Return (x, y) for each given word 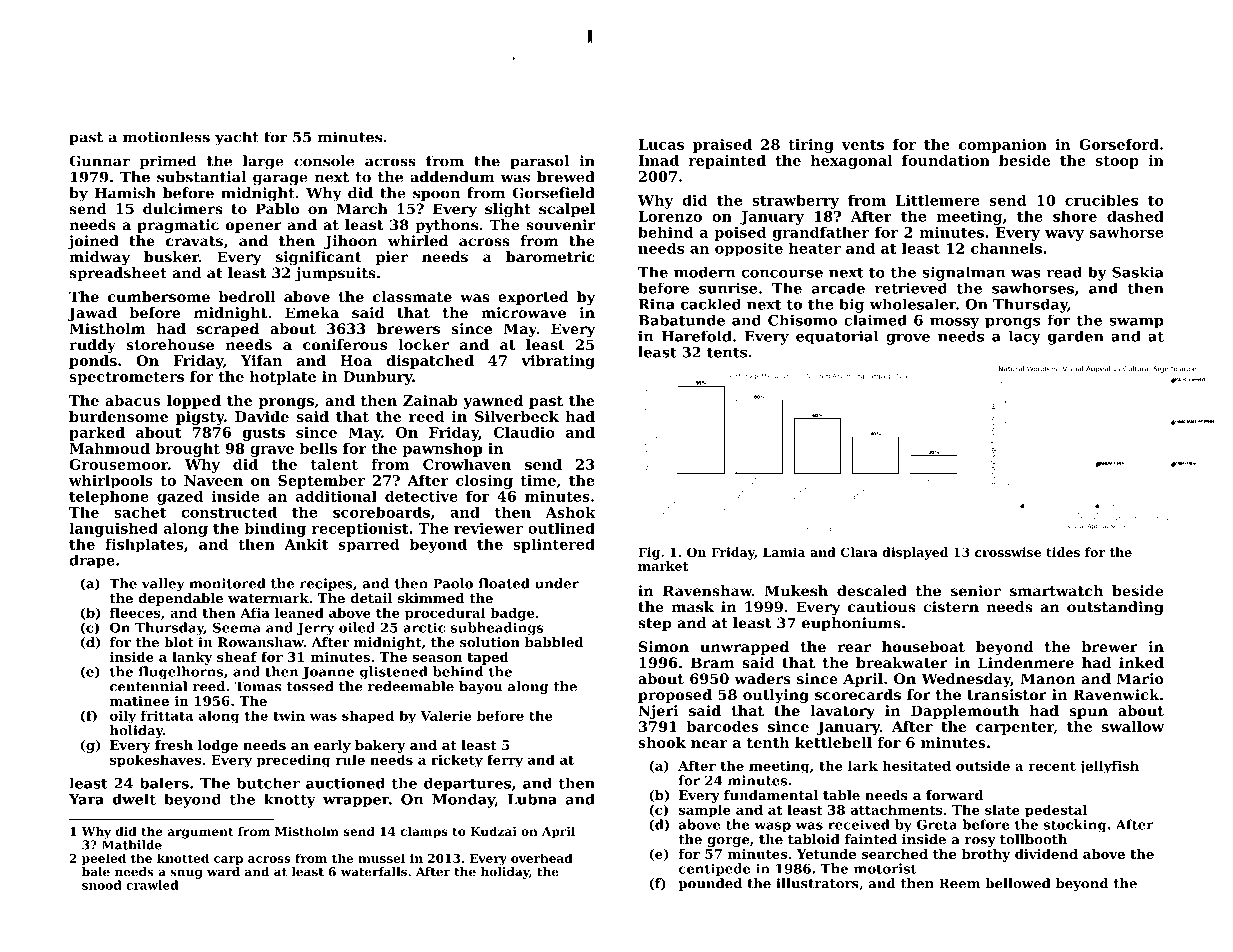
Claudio (524, 432)
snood (102, 885)
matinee (139, 701)
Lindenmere (1026, 662)
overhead (542, 858)
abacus (133, 400)
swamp (1136, 323)
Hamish (125, 193)
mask (692, 607)
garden (1076, 337)
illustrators (817, 883)
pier (392, 258)
